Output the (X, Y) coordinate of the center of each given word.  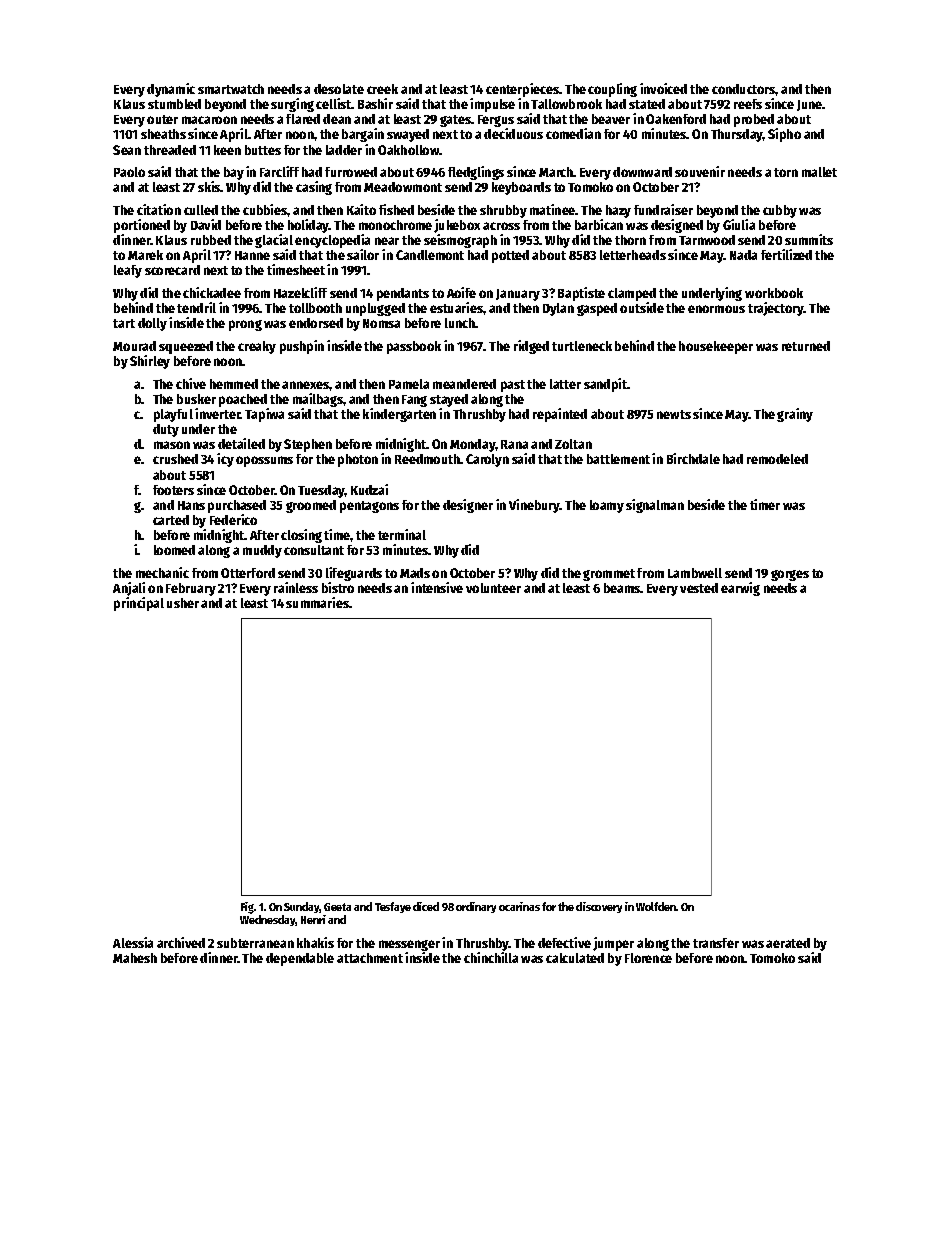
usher (183, 603)
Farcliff (279, 171)
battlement (618, 459)
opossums (264, 461)
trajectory (776, 309)
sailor (363, 254)
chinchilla (491, 957)
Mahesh (135, 958)
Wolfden (656, 906)
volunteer (493, 588)
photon (358, 460)
